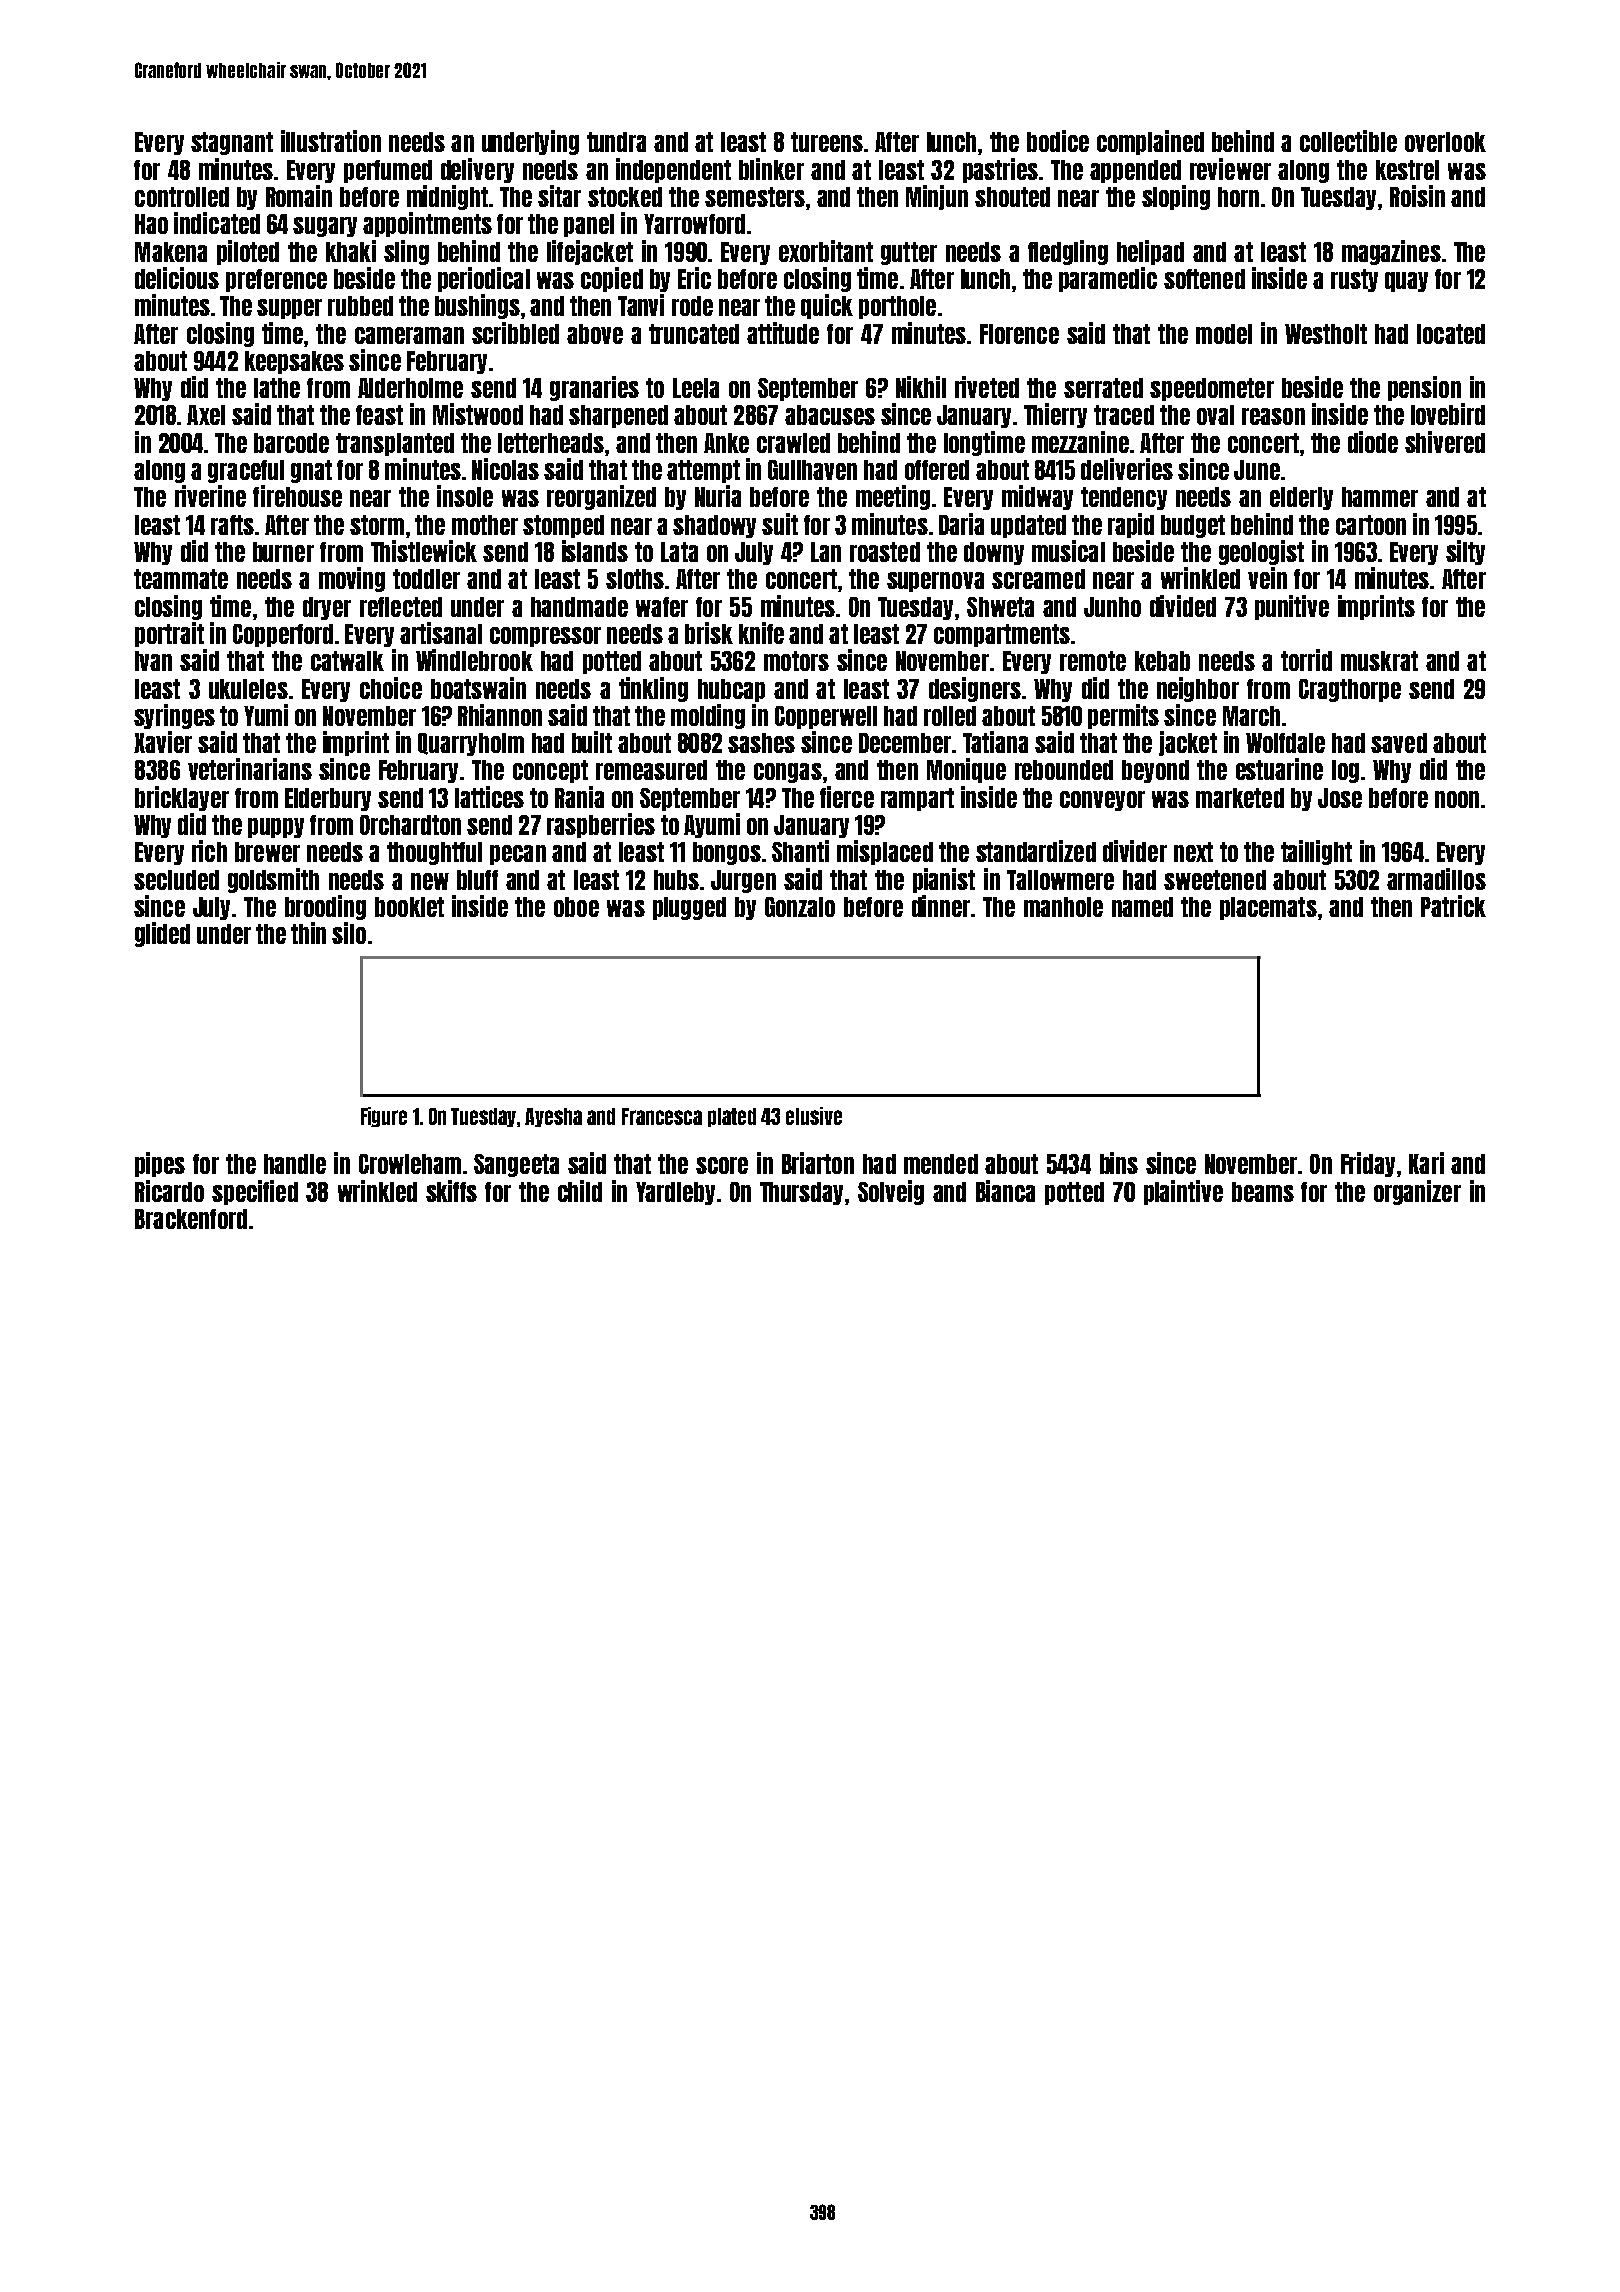  I want to click on Copperwell, so click(826, 717).
